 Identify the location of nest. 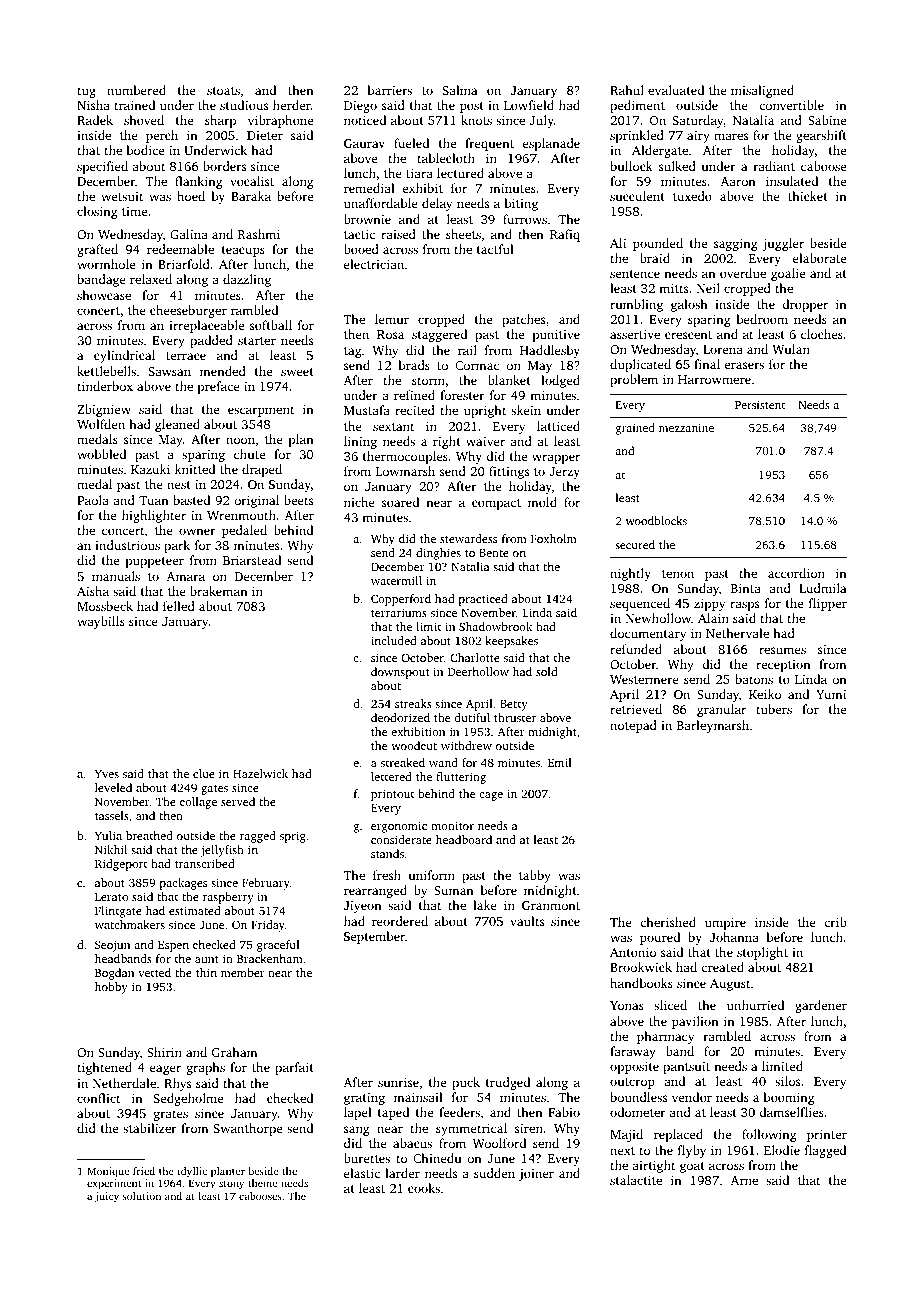
(179, 485).
